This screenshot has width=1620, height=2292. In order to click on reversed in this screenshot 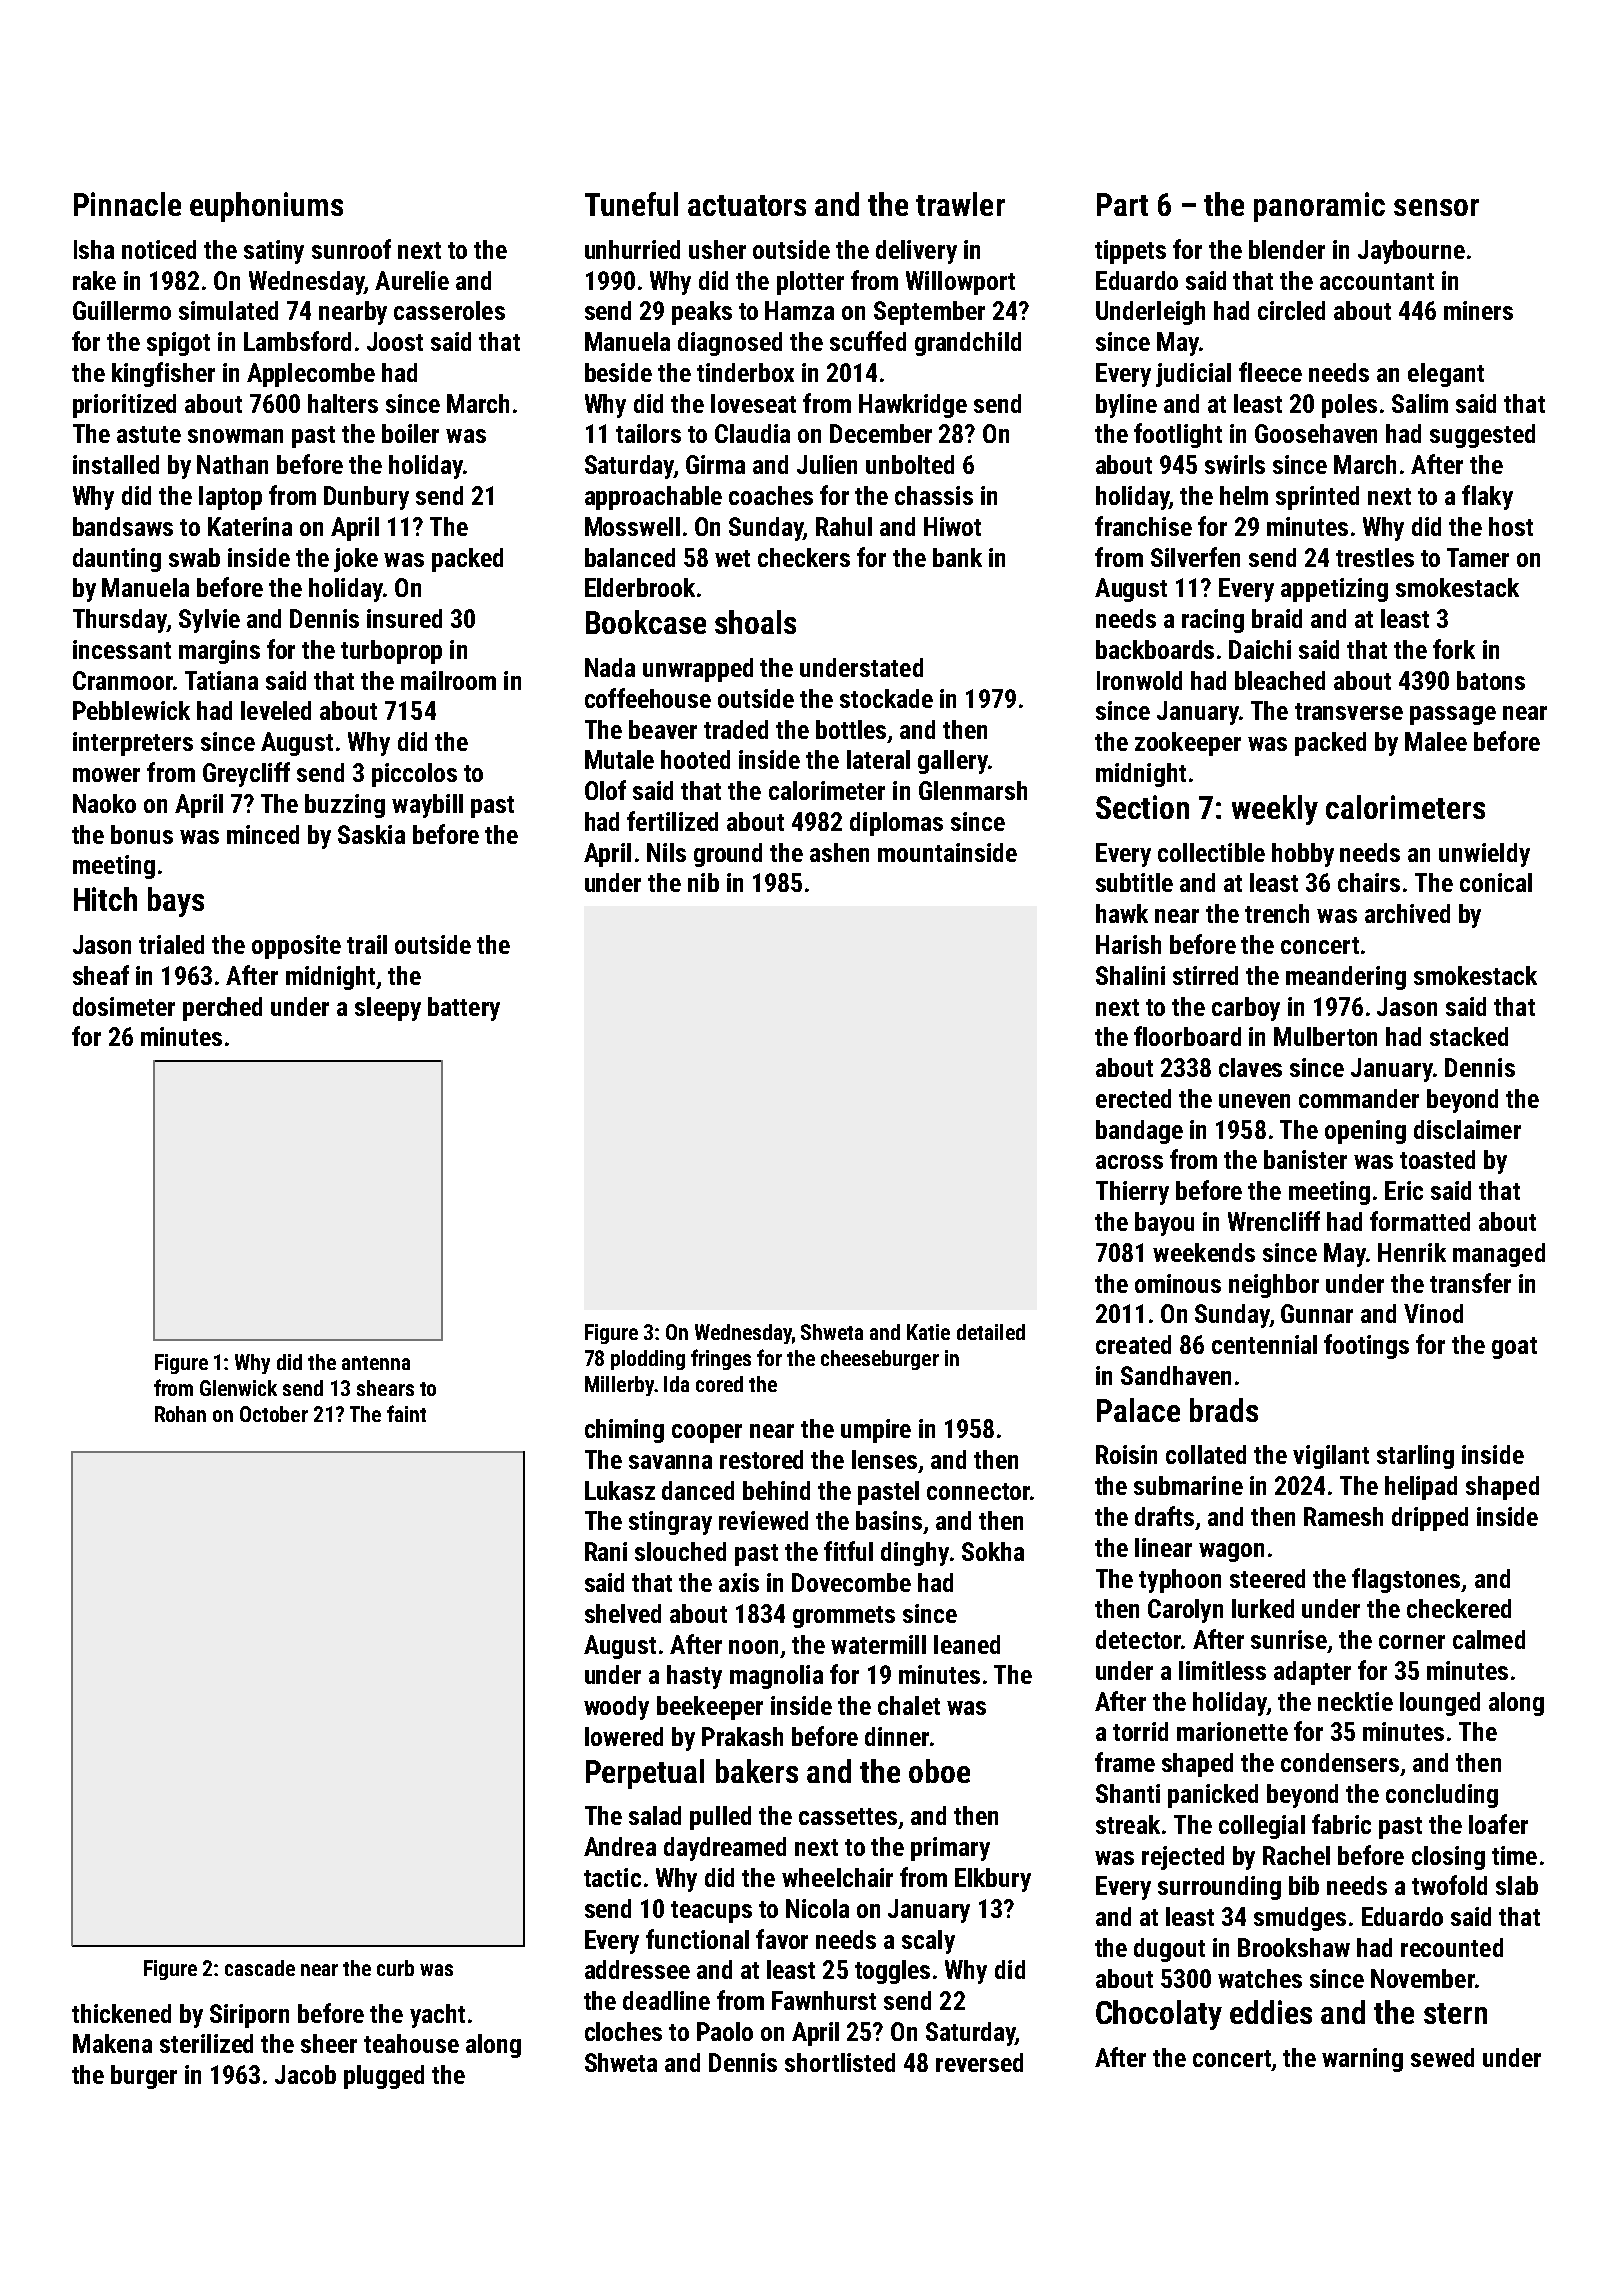, I will do `click(979, 2062)`.
